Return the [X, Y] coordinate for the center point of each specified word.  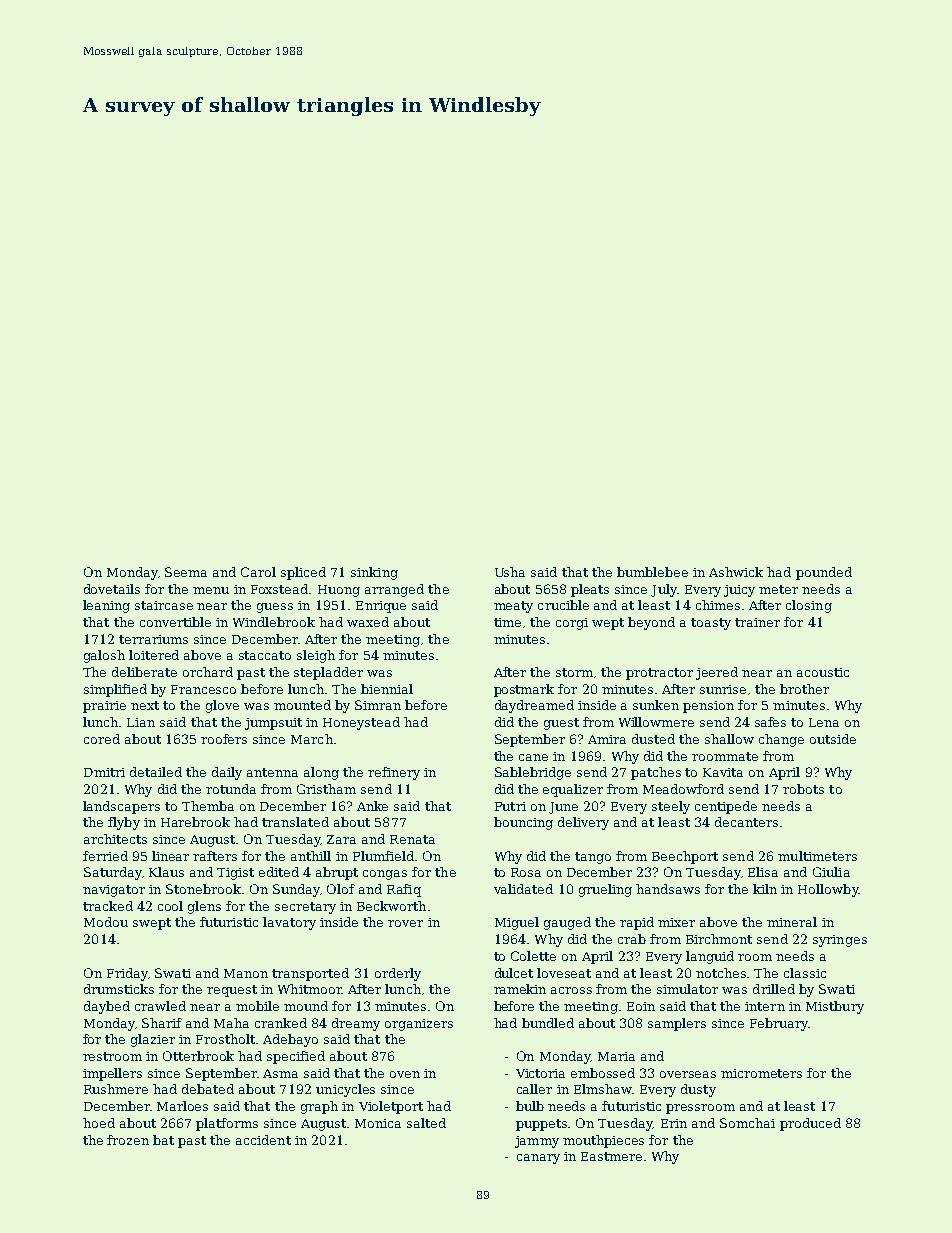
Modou [106, 922]
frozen [128, 1140]
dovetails [112, 589]
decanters [746, 822]
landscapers [121, 807]
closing [809, 606]
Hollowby [828, 890]
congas [385, 875]
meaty [513, 607]
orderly [398, 974]
